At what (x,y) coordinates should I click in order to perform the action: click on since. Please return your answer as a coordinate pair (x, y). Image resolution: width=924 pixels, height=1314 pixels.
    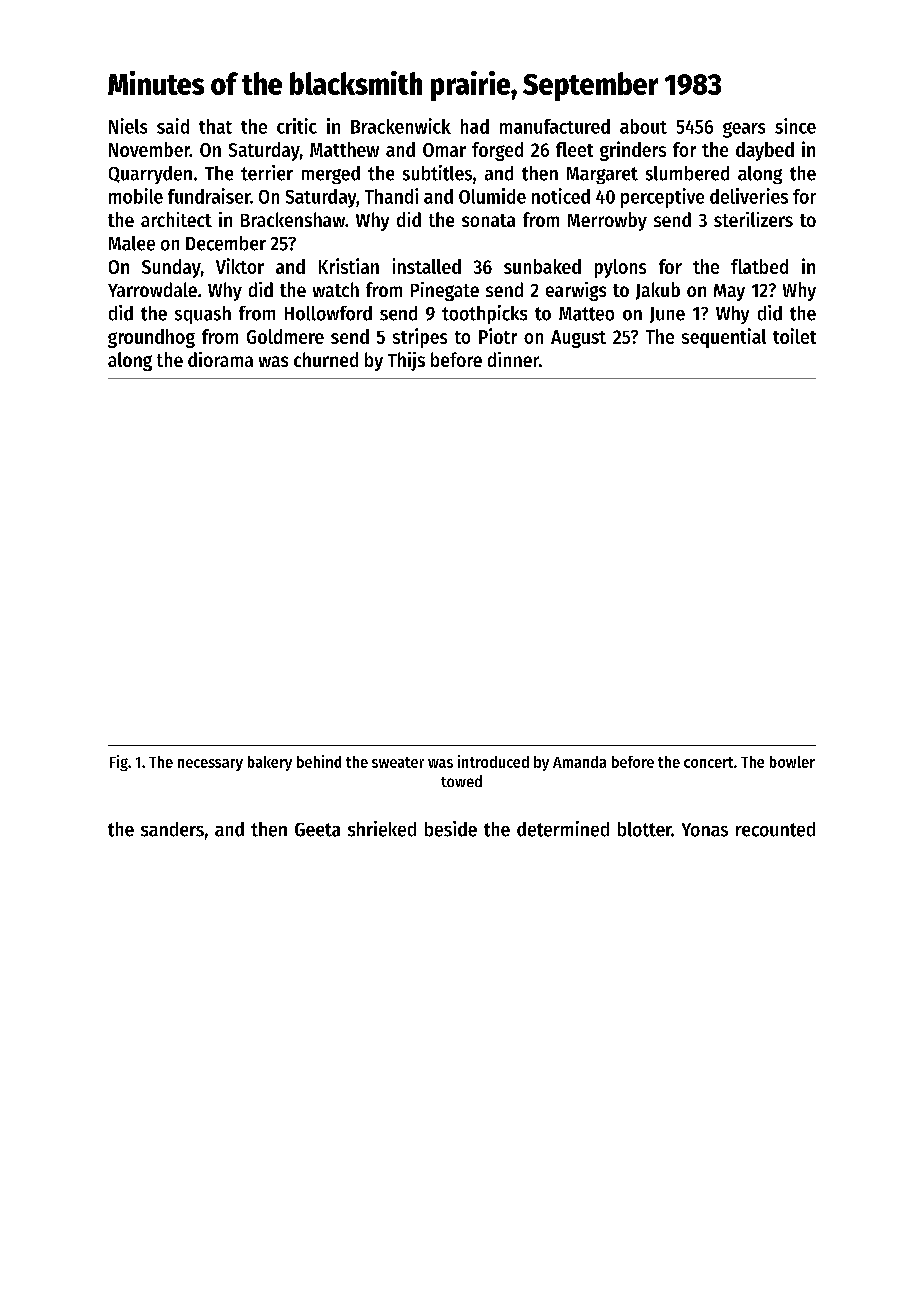
    Looking at the image, I should click on (795, 126).
